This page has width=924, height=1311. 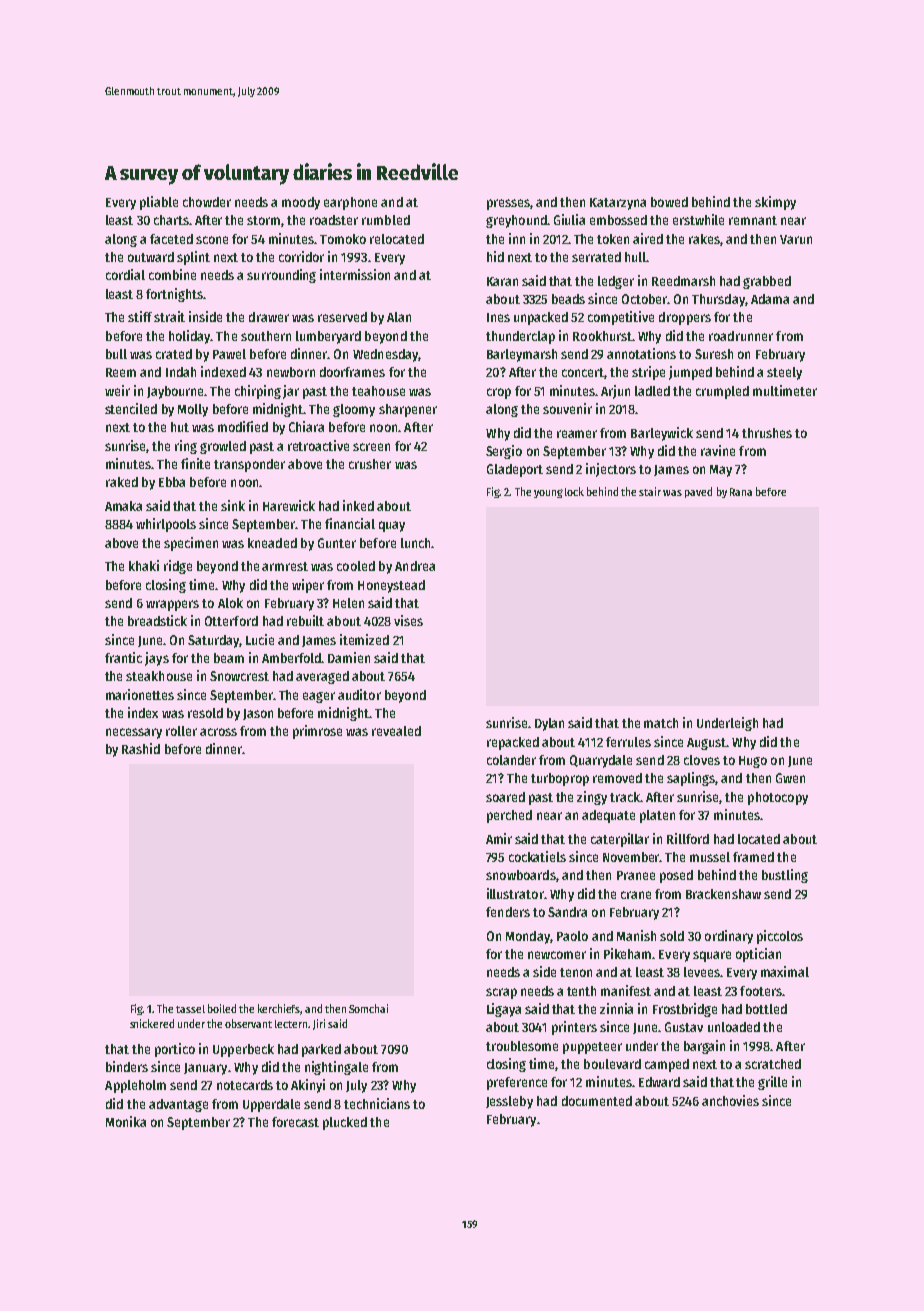 What do you see at coordinates (549, 724) in the page?
I see `Dylan` at bounding box center [549, 724].
